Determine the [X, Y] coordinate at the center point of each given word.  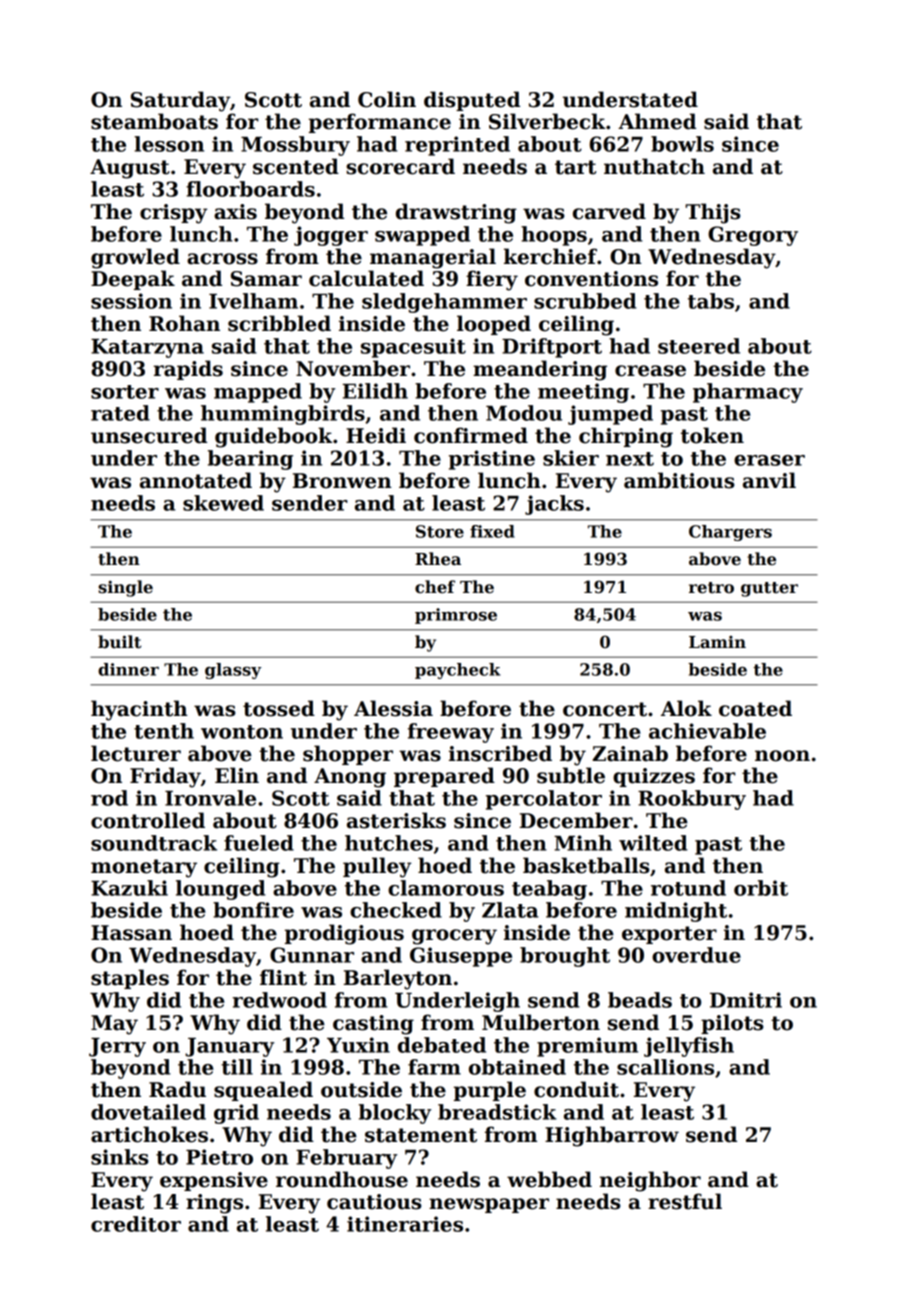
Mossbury [295, 146]
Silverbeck [547, 121]
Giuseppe [461, 957]
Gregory [753, 236]
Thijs [712, 213]
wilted [653, 843]
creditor [136, 1224]
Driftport [552, 348]
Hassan [131, 933]
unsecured [149, 435]
